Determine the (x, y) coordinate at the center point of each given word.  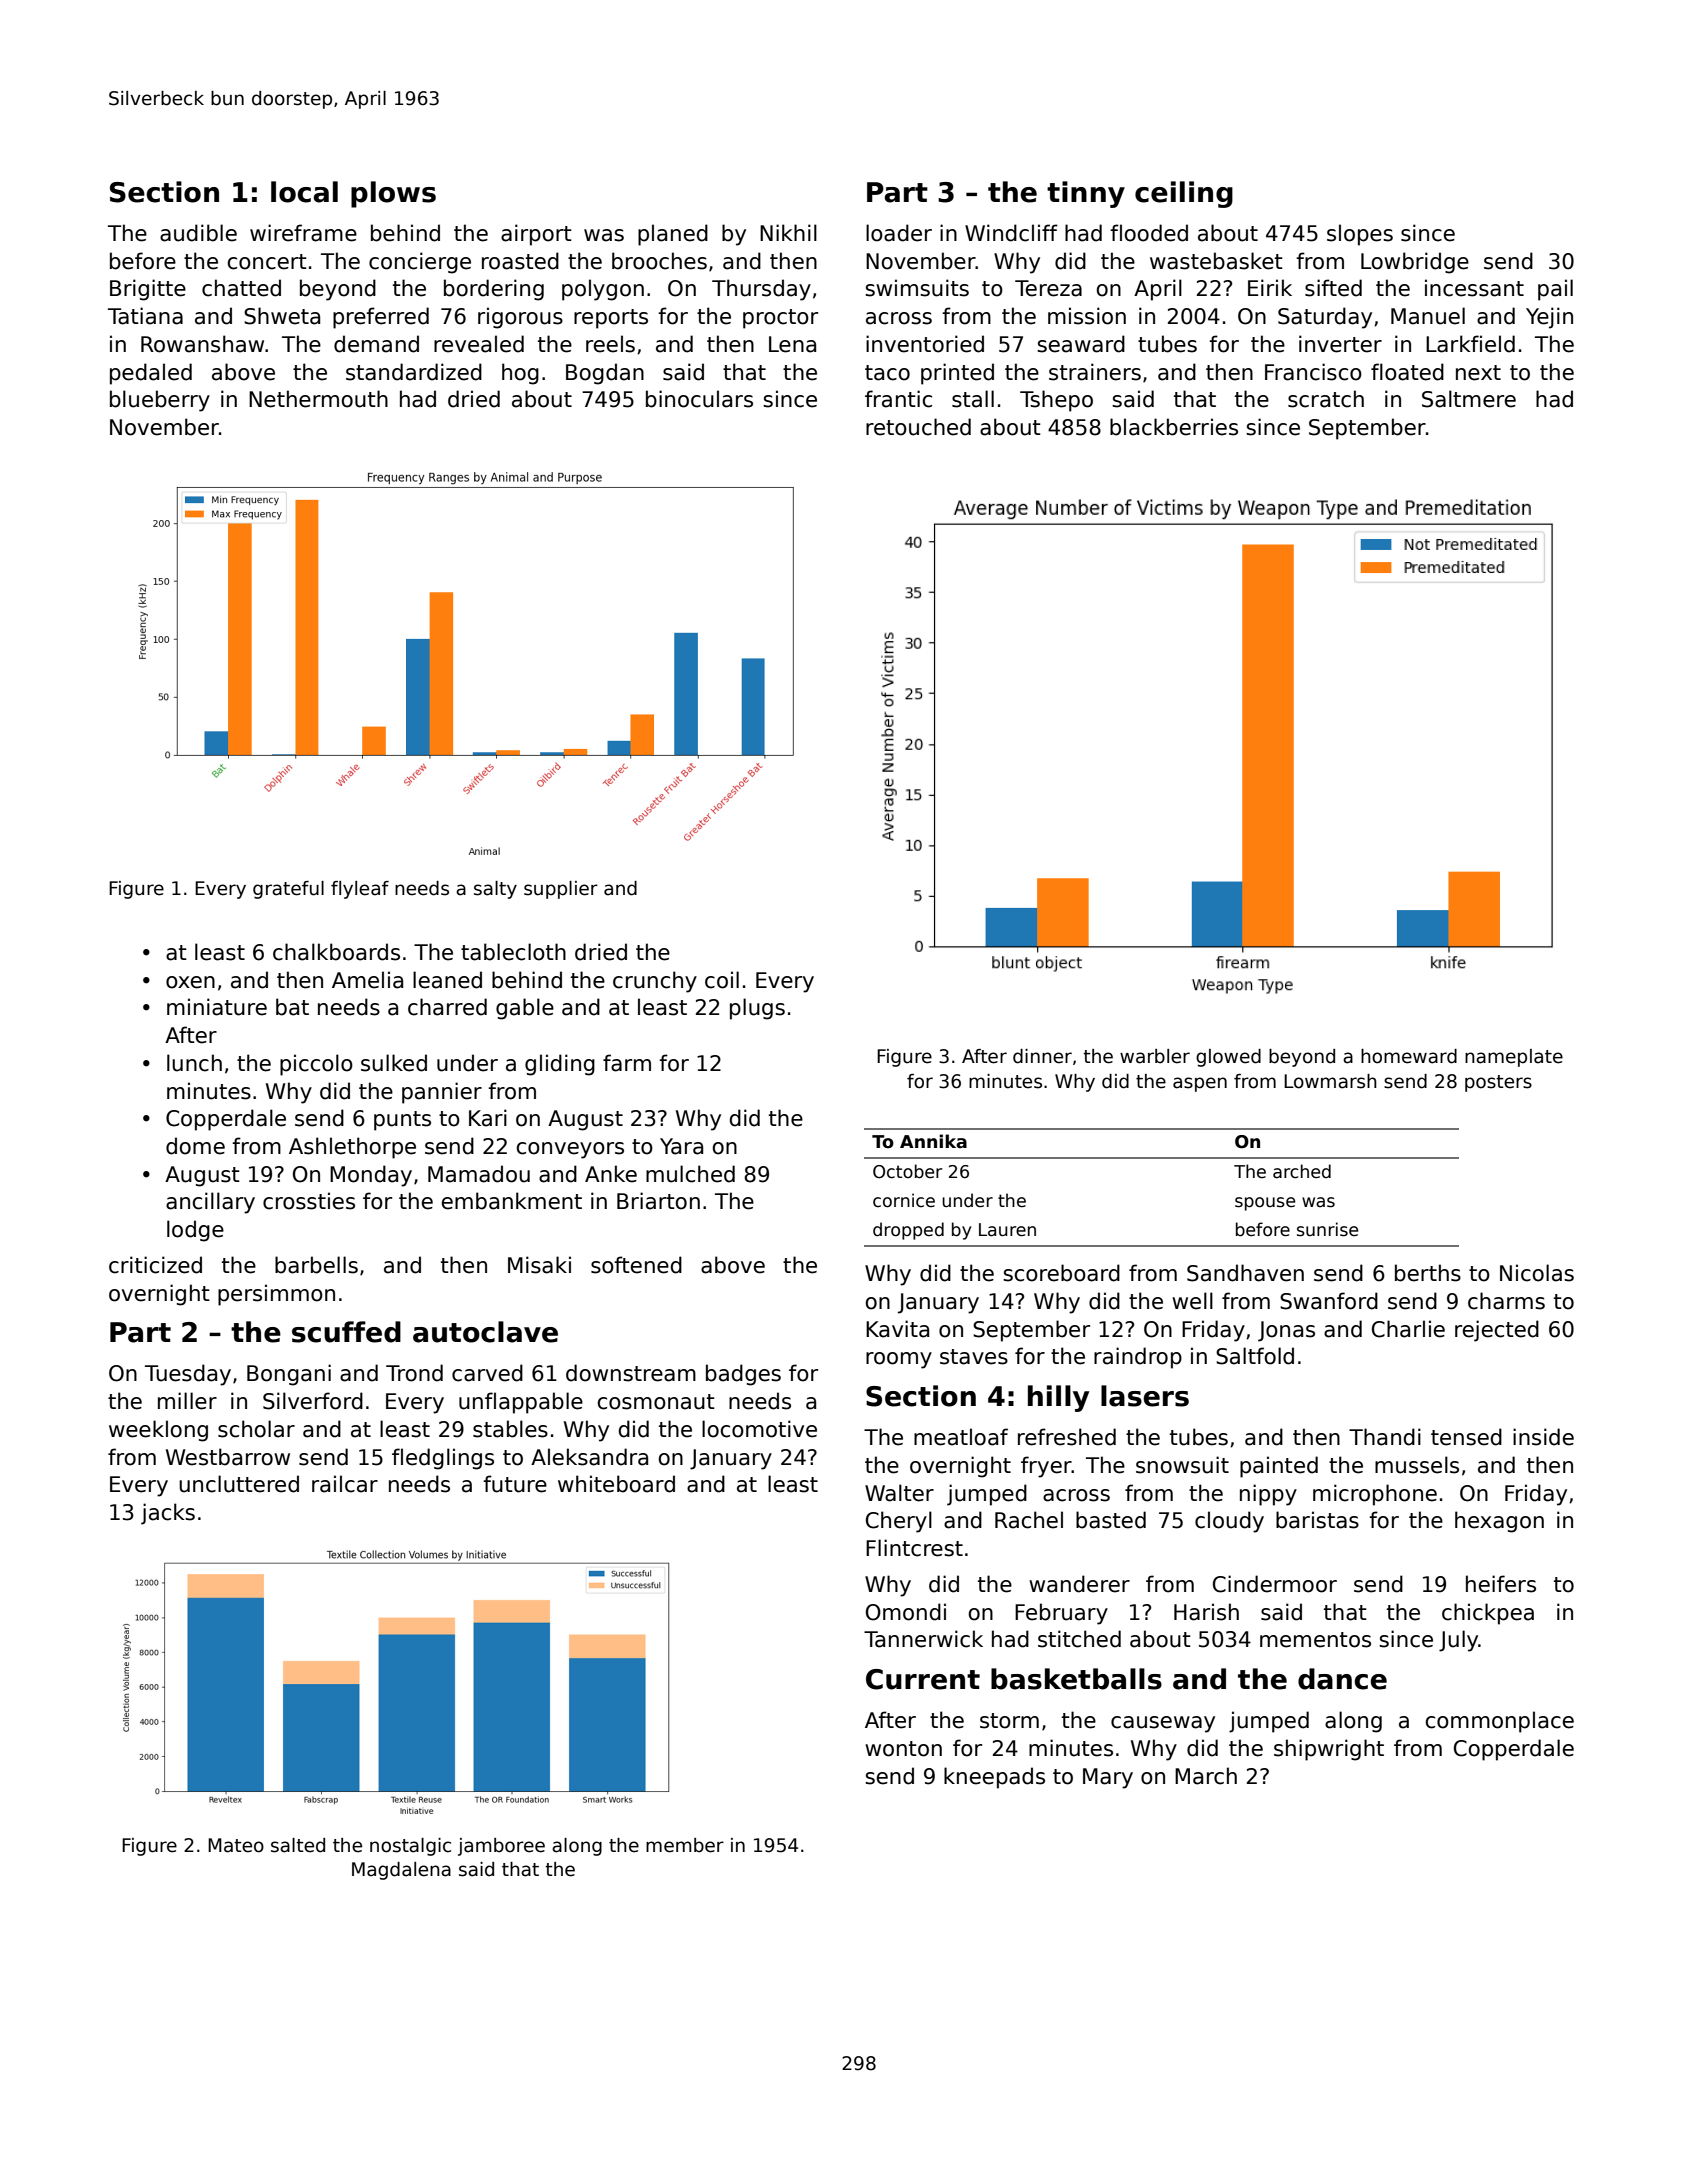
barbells (316, 1265)
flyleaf (360, 890)
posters (1498, 1083)
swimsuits (917, 288)
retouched (918, 427)
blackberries (1174, 427)
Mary (1108, 1778)
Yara (681, 1146)
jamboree (501, 1847)
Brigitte (148, 290)
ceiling (1184, 194)
